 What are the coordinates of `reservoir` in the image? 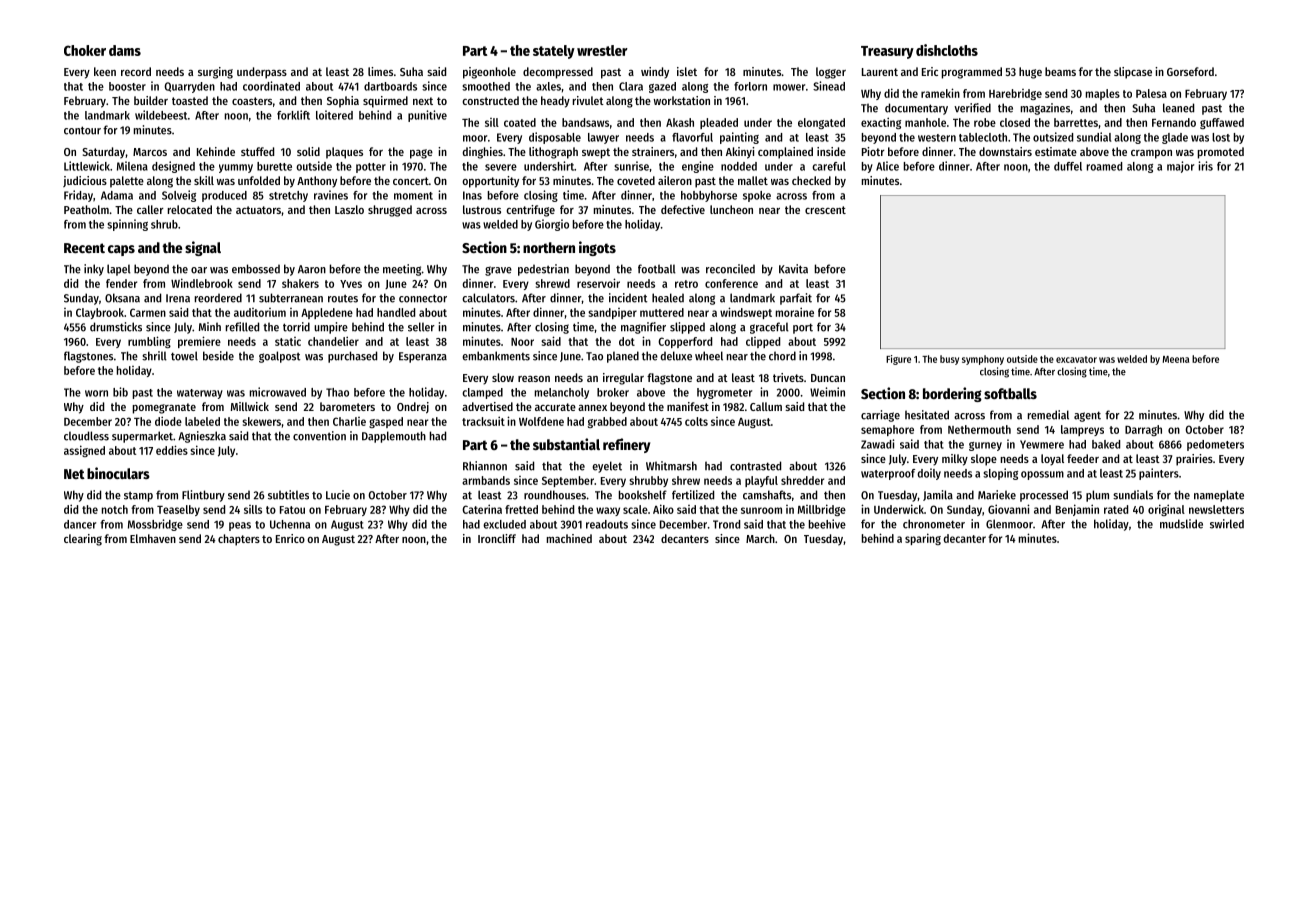 It's located at (598, 283).
